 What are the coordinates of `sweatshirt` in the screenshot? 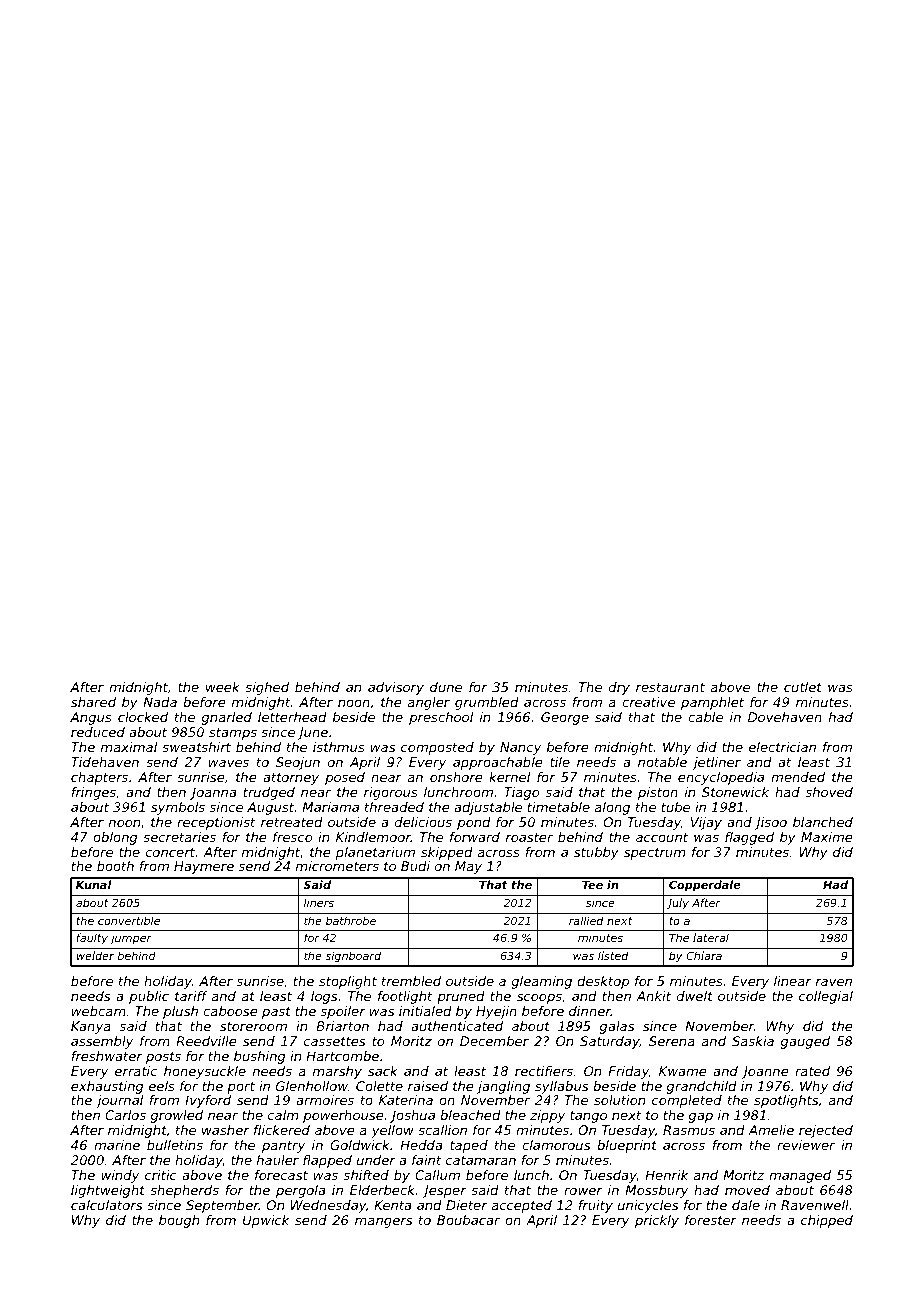 It's located at (196, 747).
